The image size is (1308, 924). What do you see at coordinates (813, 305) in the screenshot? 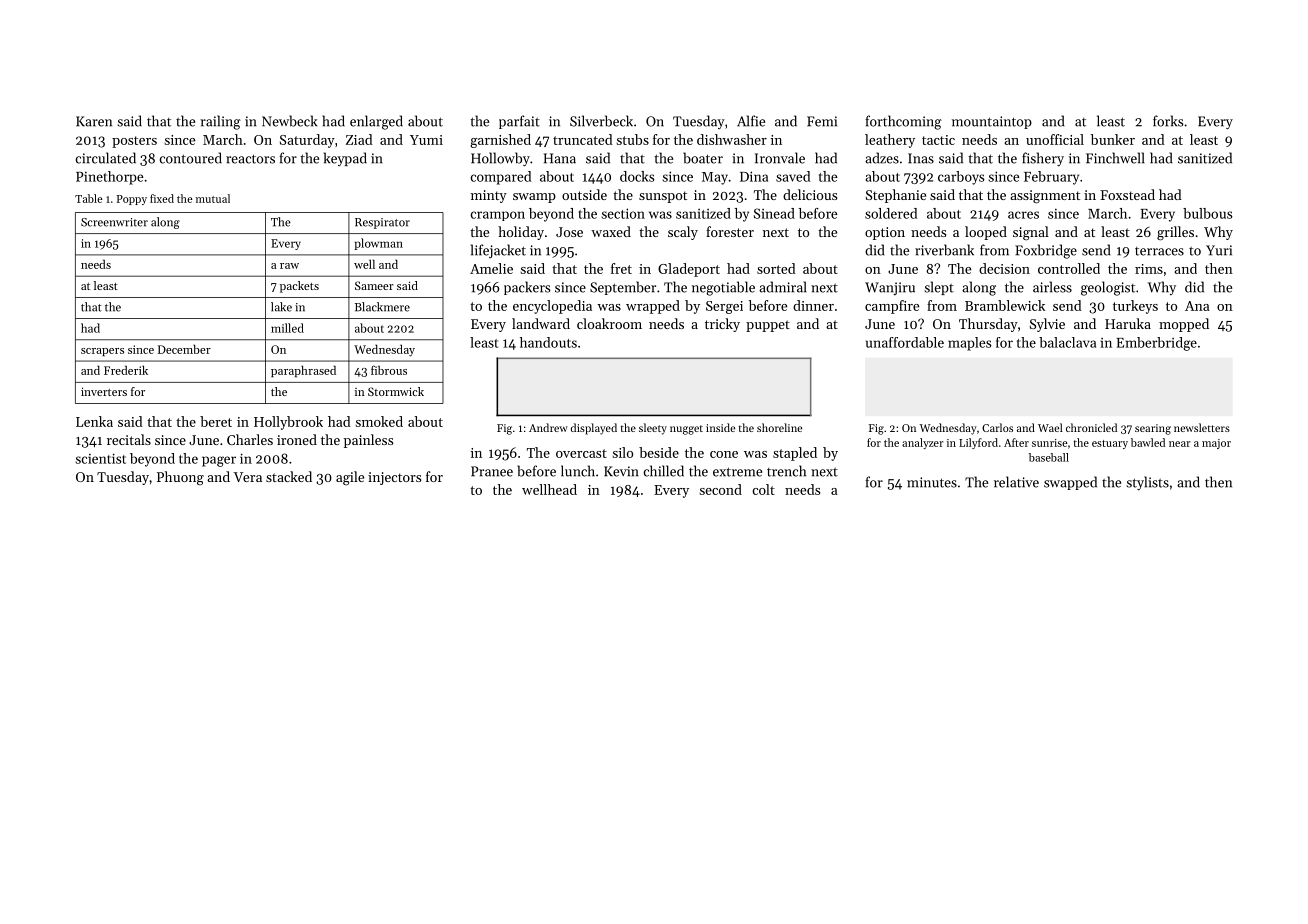
I see `dinner` at bounding box center [813, 305].
